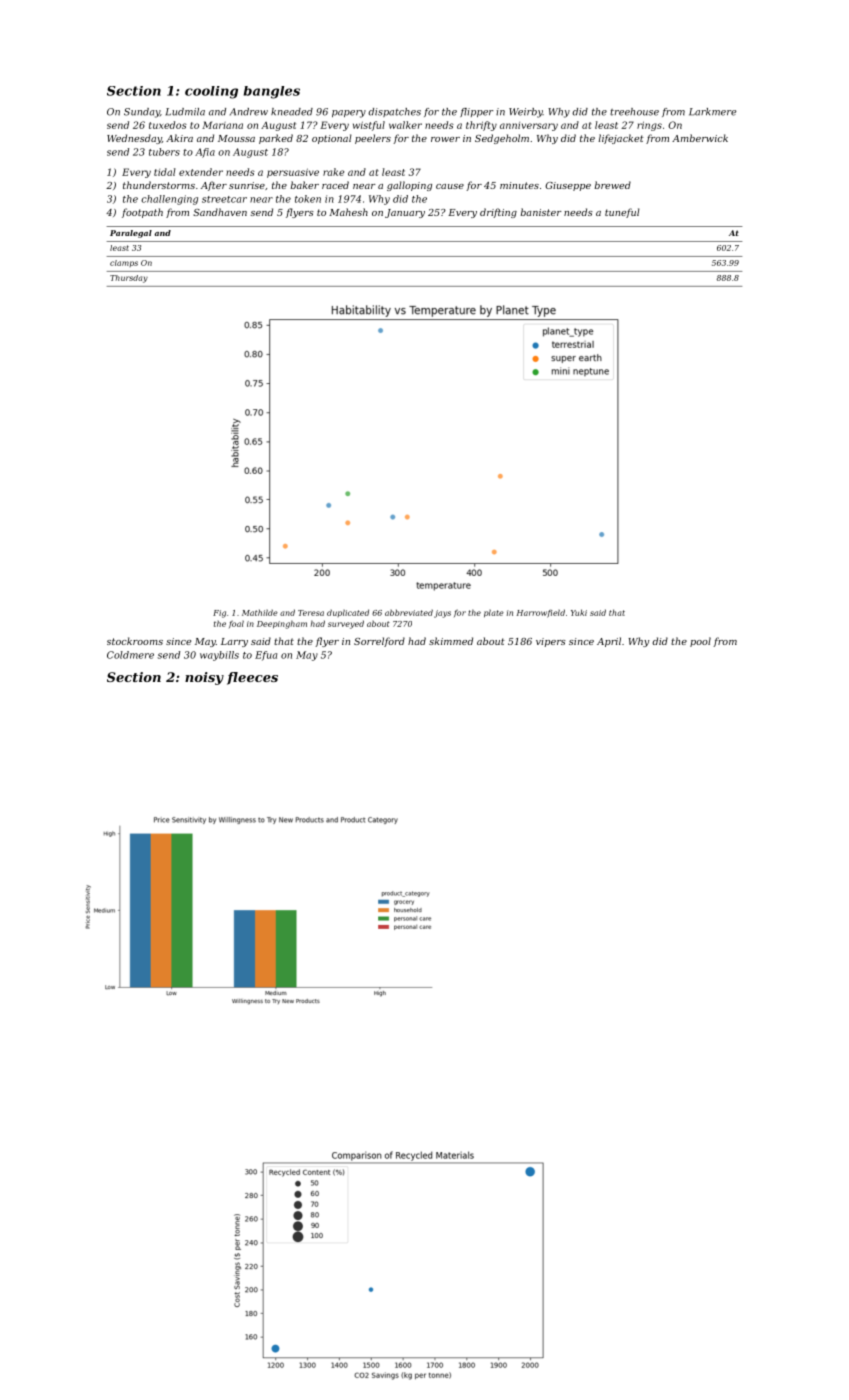 The width and height of the screenshot is (849, 1400). I want to click on drifting, so click(498, 213).
